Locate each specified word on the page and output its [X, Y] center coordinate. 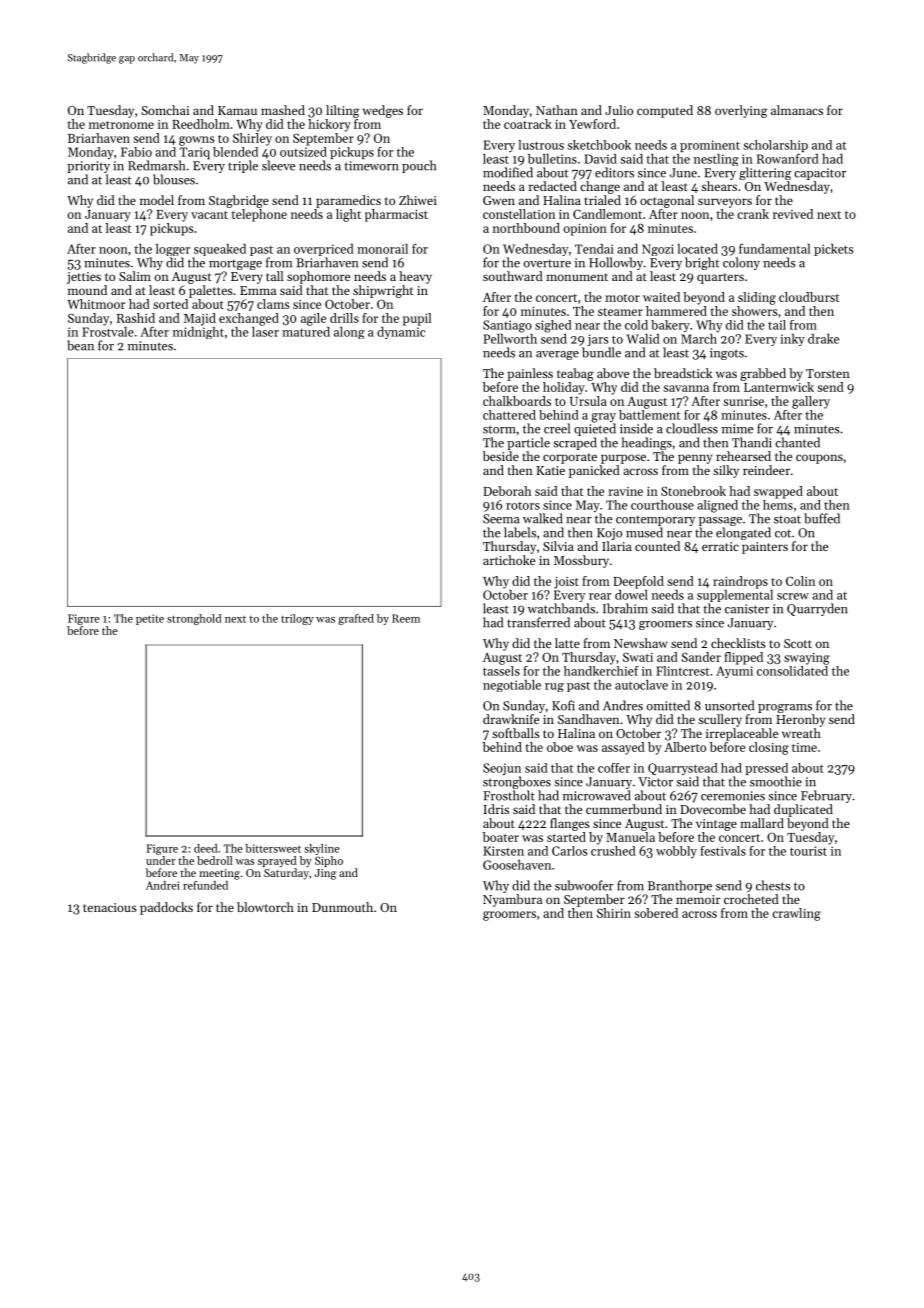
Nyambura [512, 900]
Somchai [165, 110]
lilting [342, 111]
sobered [656, 913]
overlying [741, 111]
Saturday [286, 874]
